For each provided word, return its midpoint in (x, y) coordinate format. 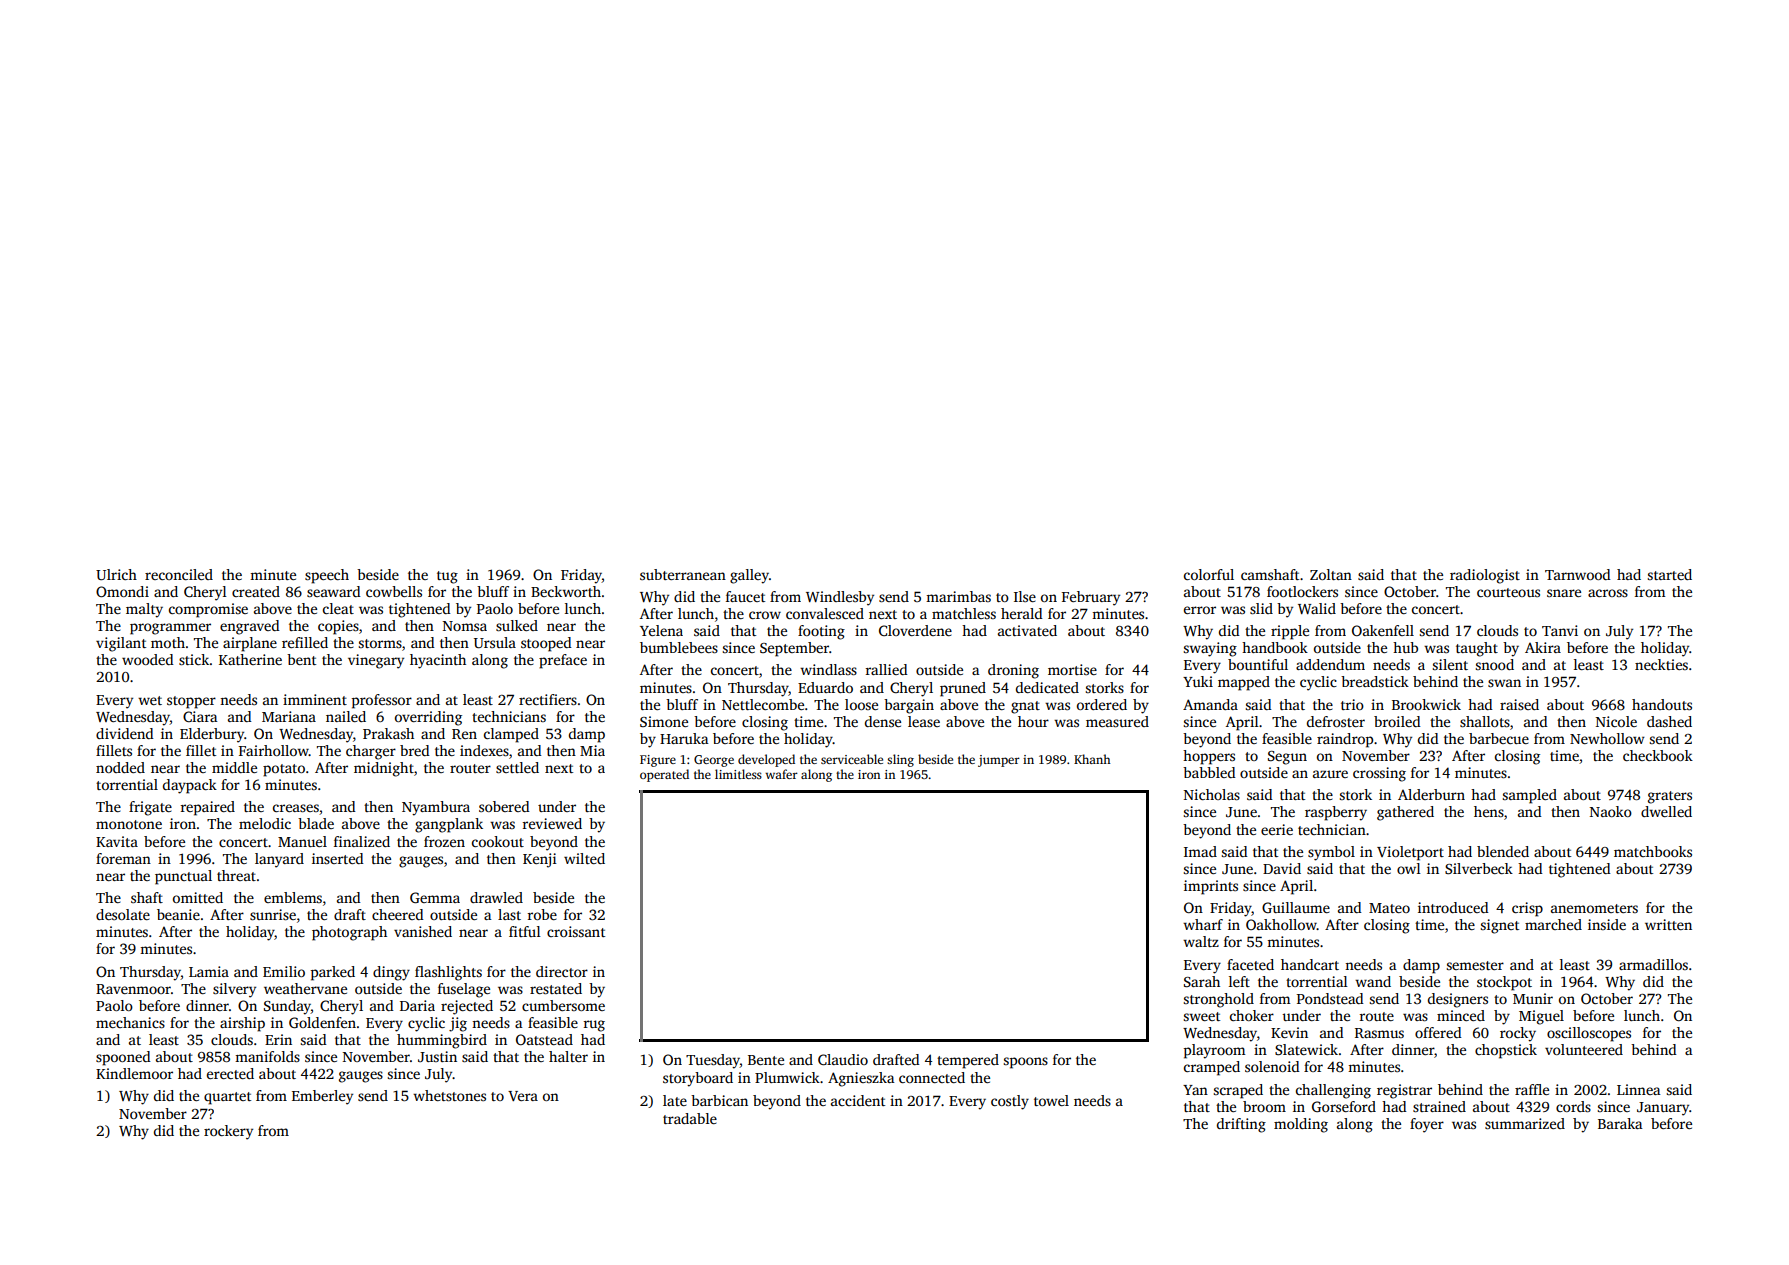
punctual (183, 877)
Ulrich (116, 574)
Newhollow (1607, 738)
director (562, 971)
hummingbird (442, 1041)
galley (749, 576)
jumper (999, 761)
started (1670, 574)
